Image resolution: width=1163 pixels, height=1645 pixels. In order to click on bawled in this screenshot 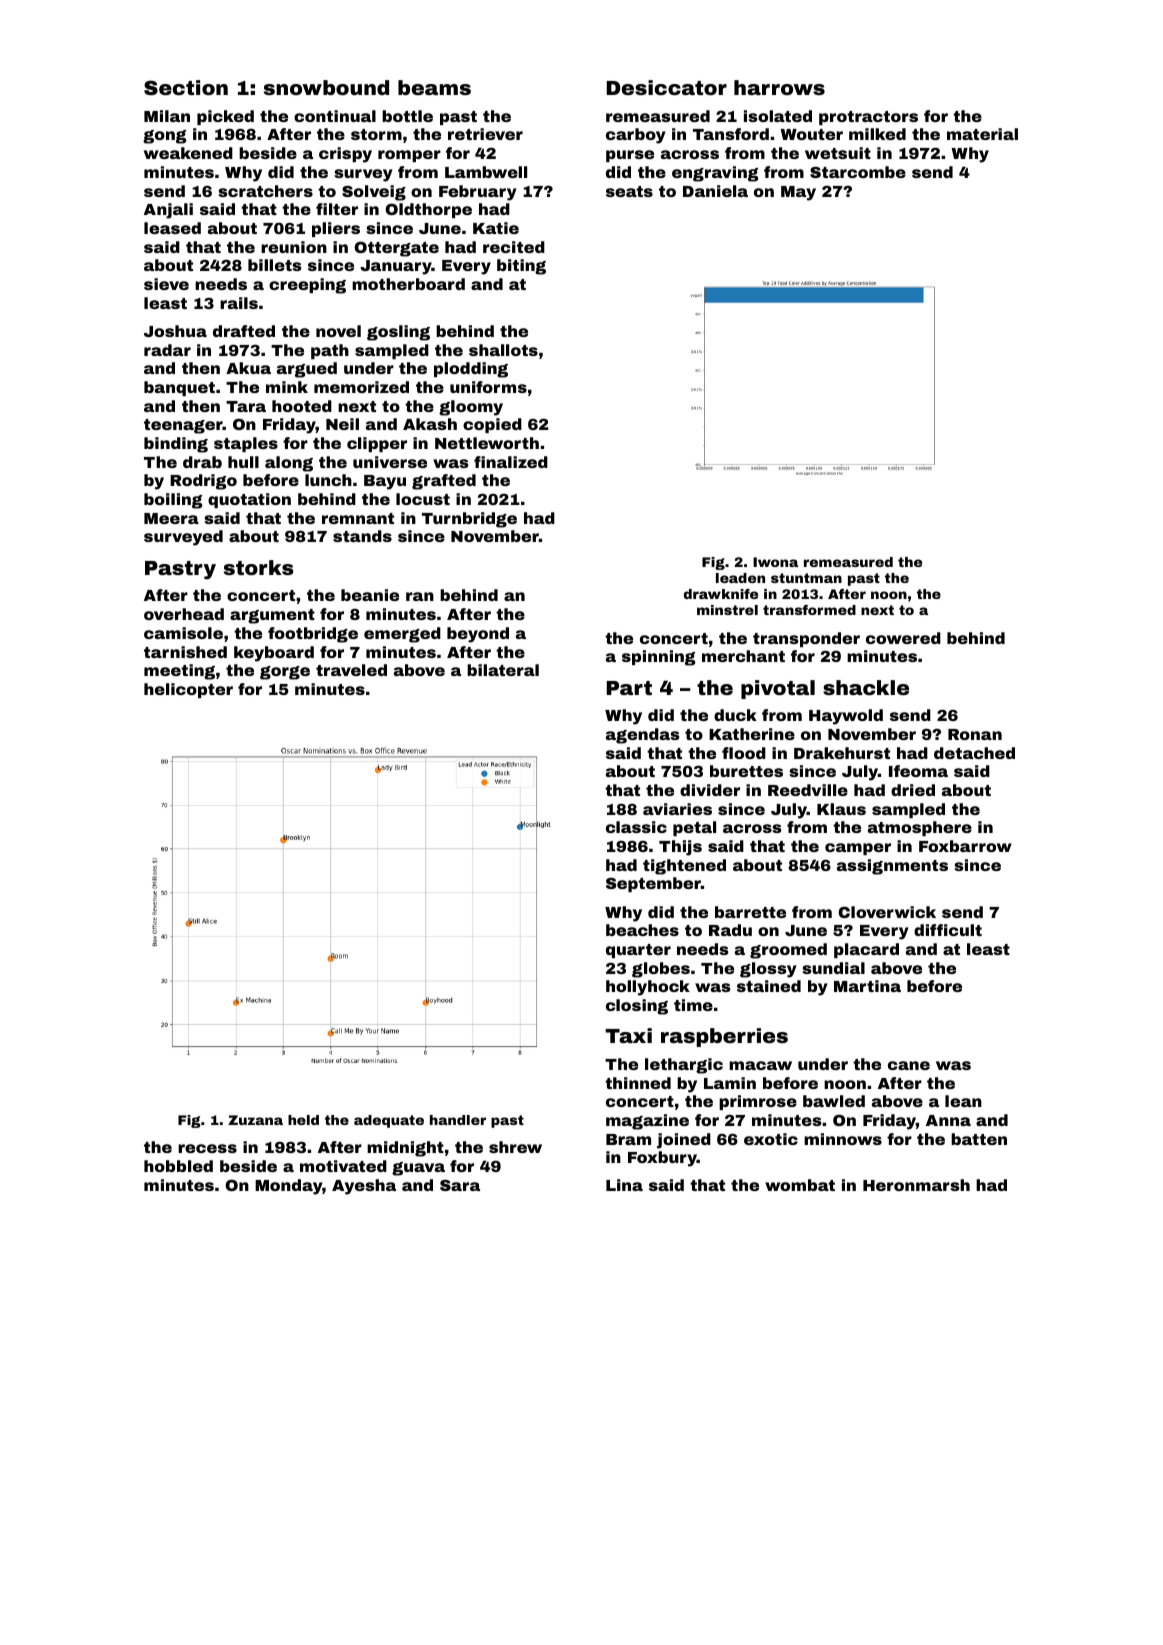, I will do `click(834, 1101)`.
